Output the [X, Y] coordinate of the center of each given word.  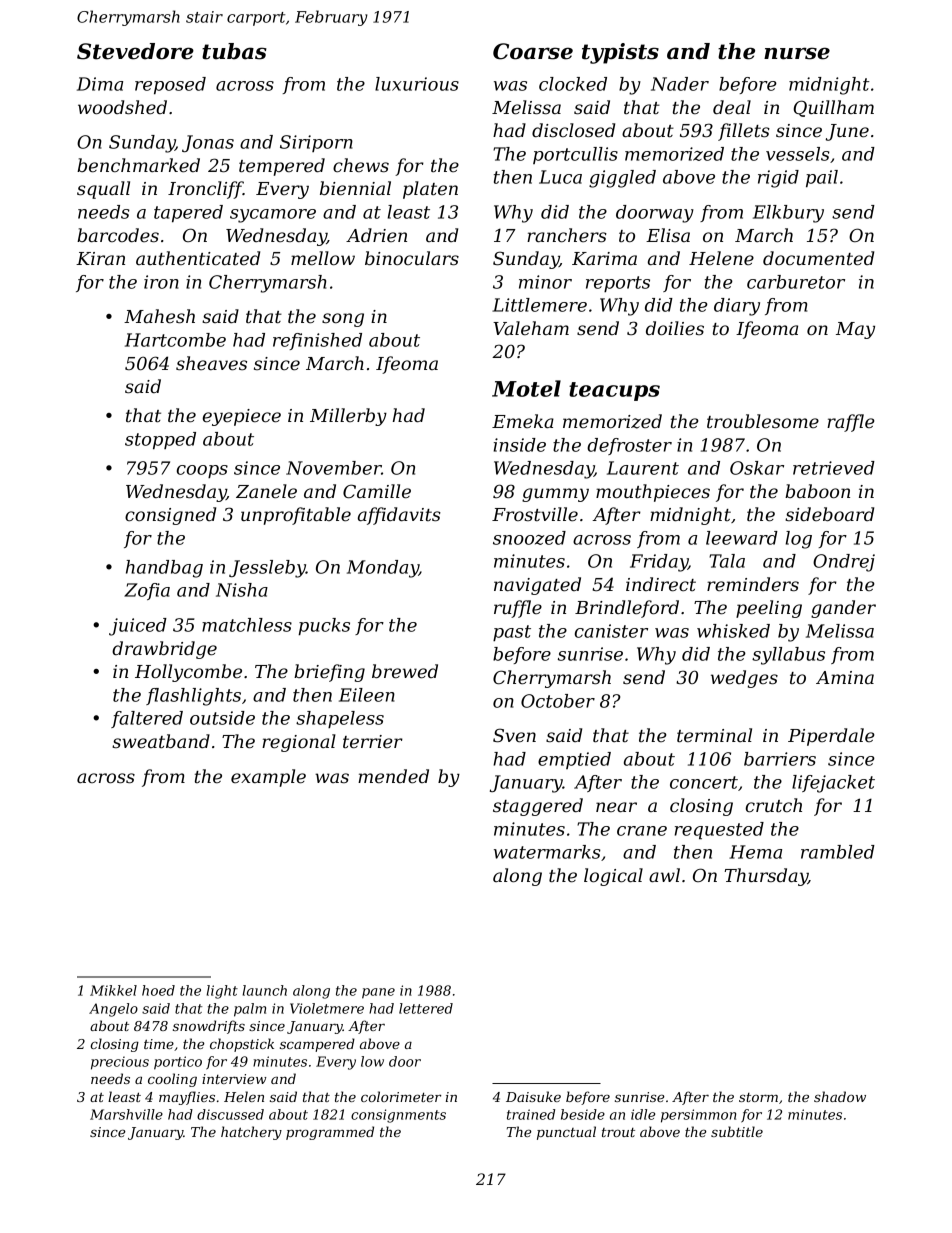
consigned [170, 516]
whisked [733, 631]
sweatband [161, 741]
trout [618, 1132]
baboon [817, 491]
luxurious [417, 84]
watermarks [547, 852]
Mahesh [159, 316]
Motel [526, 388]
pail [822, 178]
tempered [282, 167]
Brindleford [627, 609]
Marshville [126, 1114]
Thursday [766, 877]
